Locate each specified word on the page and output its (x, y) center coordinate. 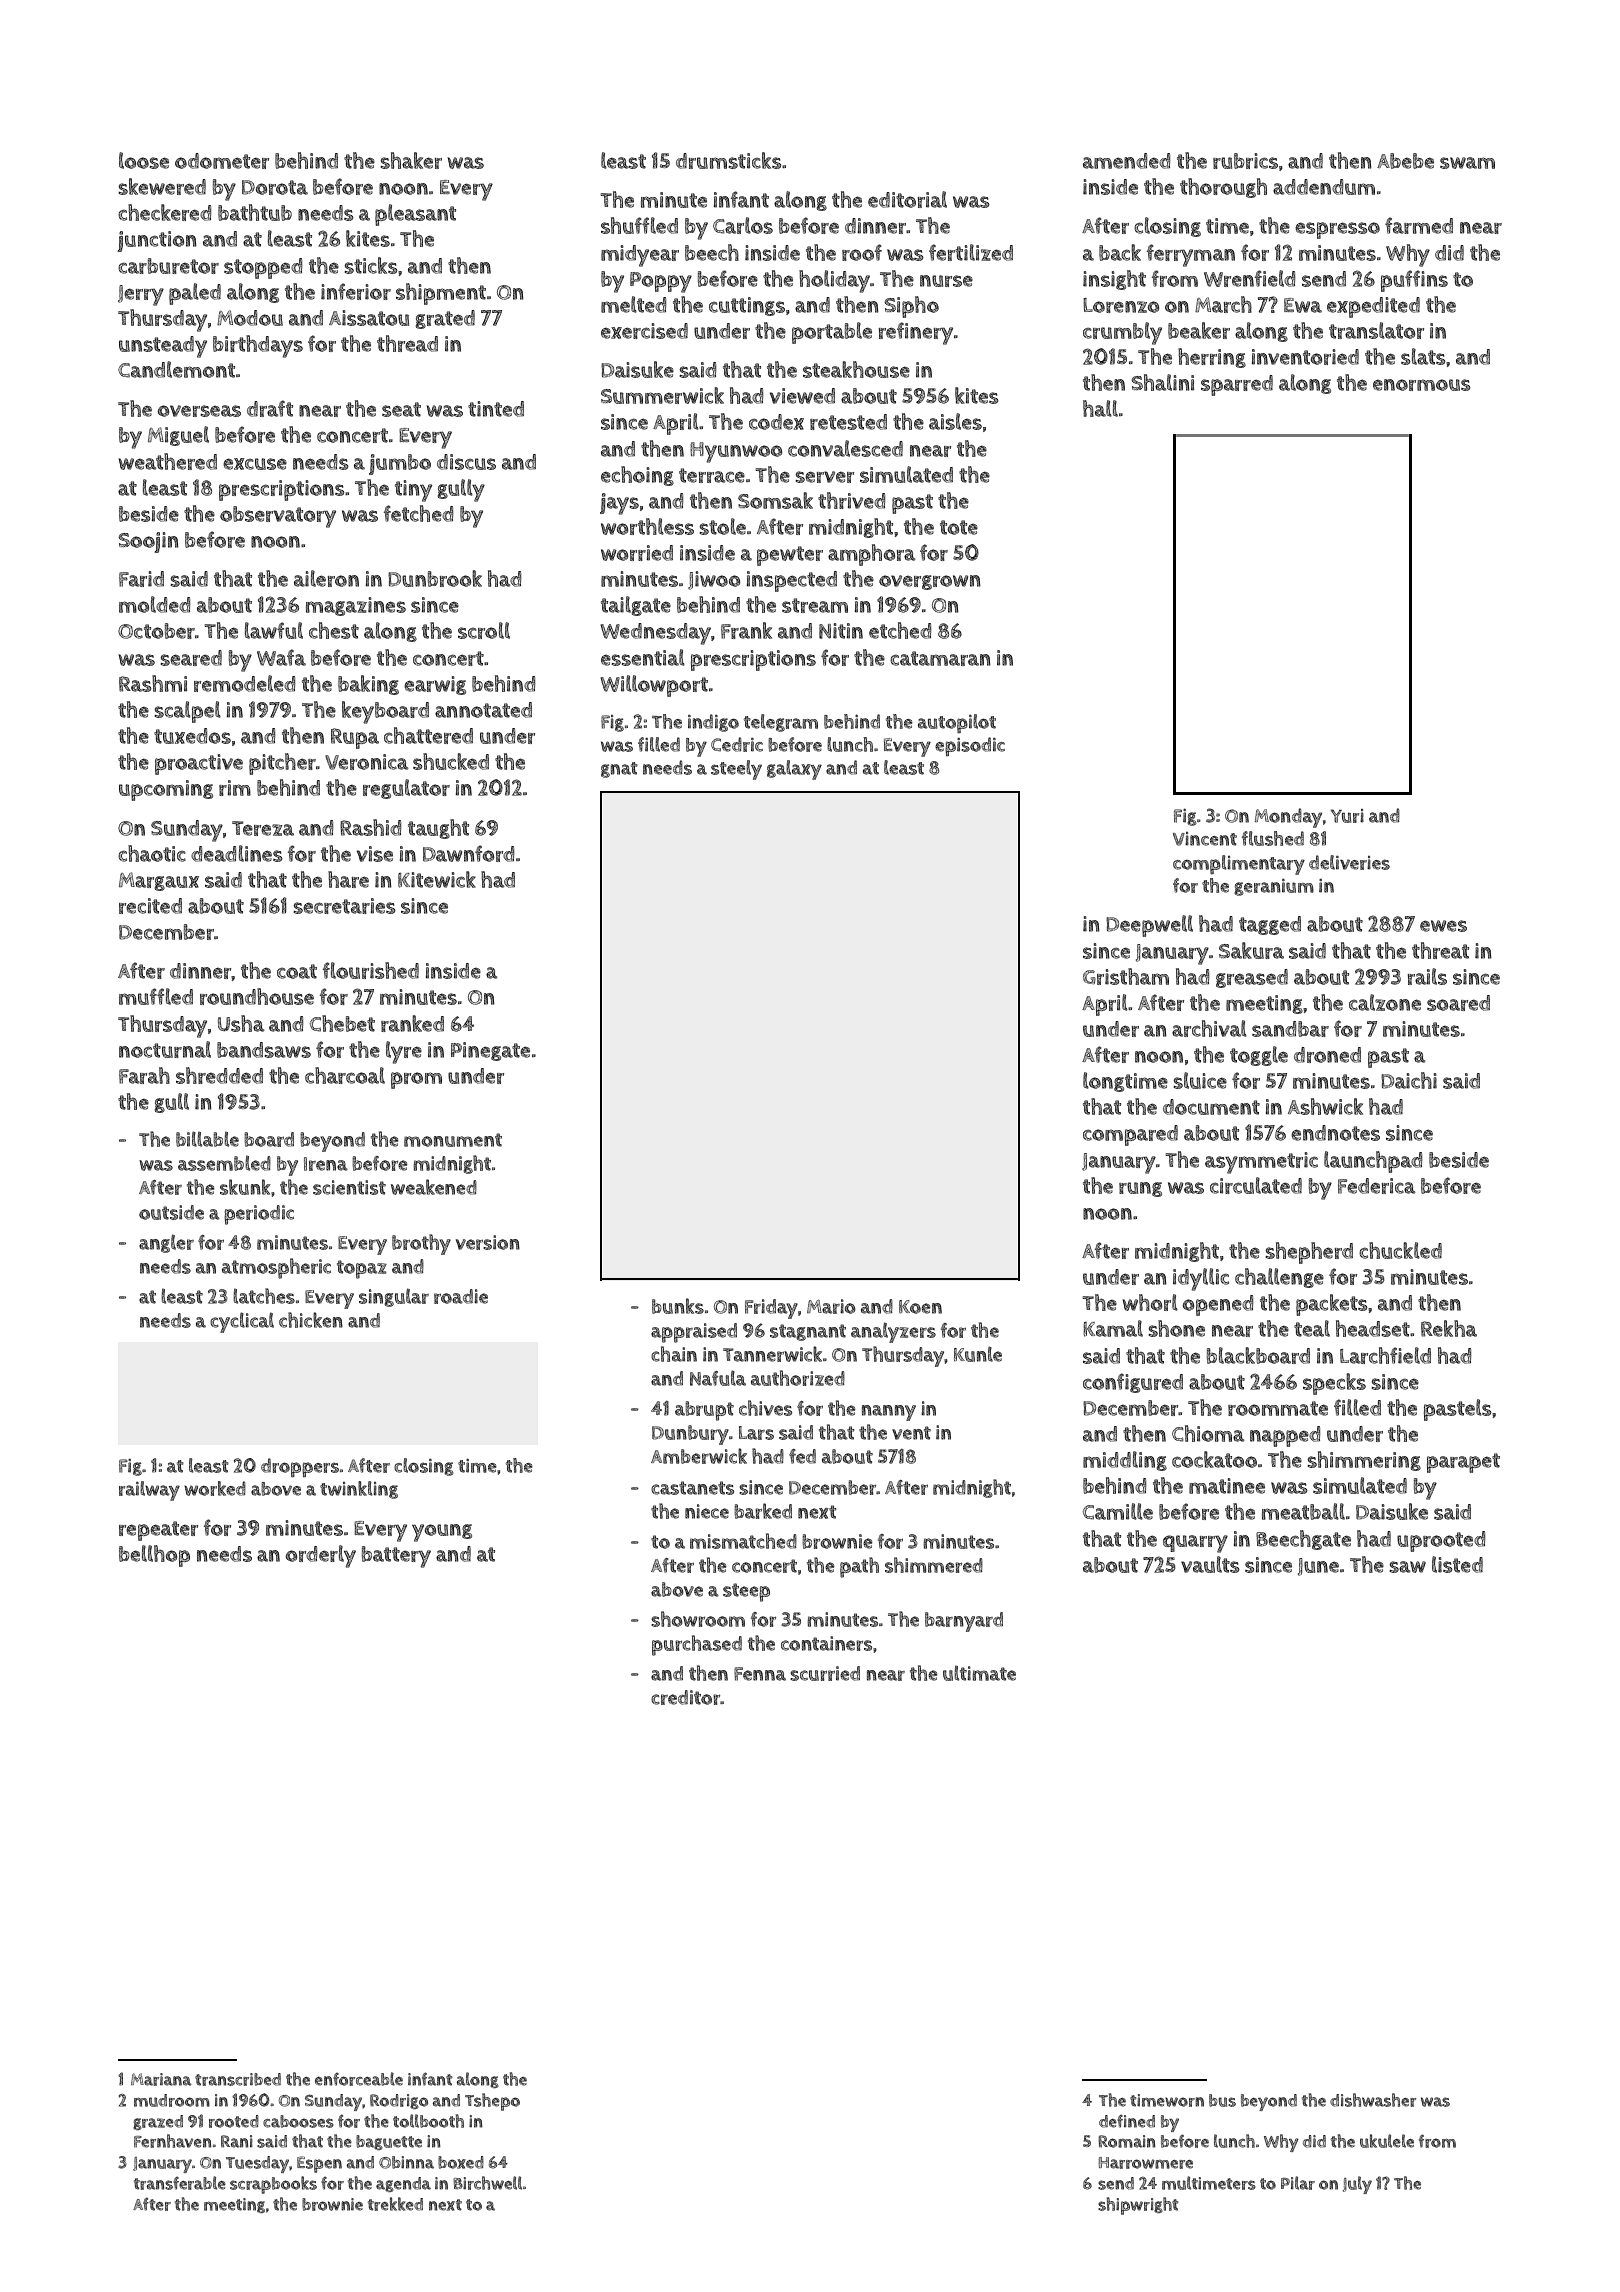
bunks (678, 1306)
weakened (434, 1187)
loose (144, 160)
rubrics (1245, 161)
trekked (395, 2204)
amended (1126, 161)
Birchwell (488, 2183)
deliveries (1349, 862)
